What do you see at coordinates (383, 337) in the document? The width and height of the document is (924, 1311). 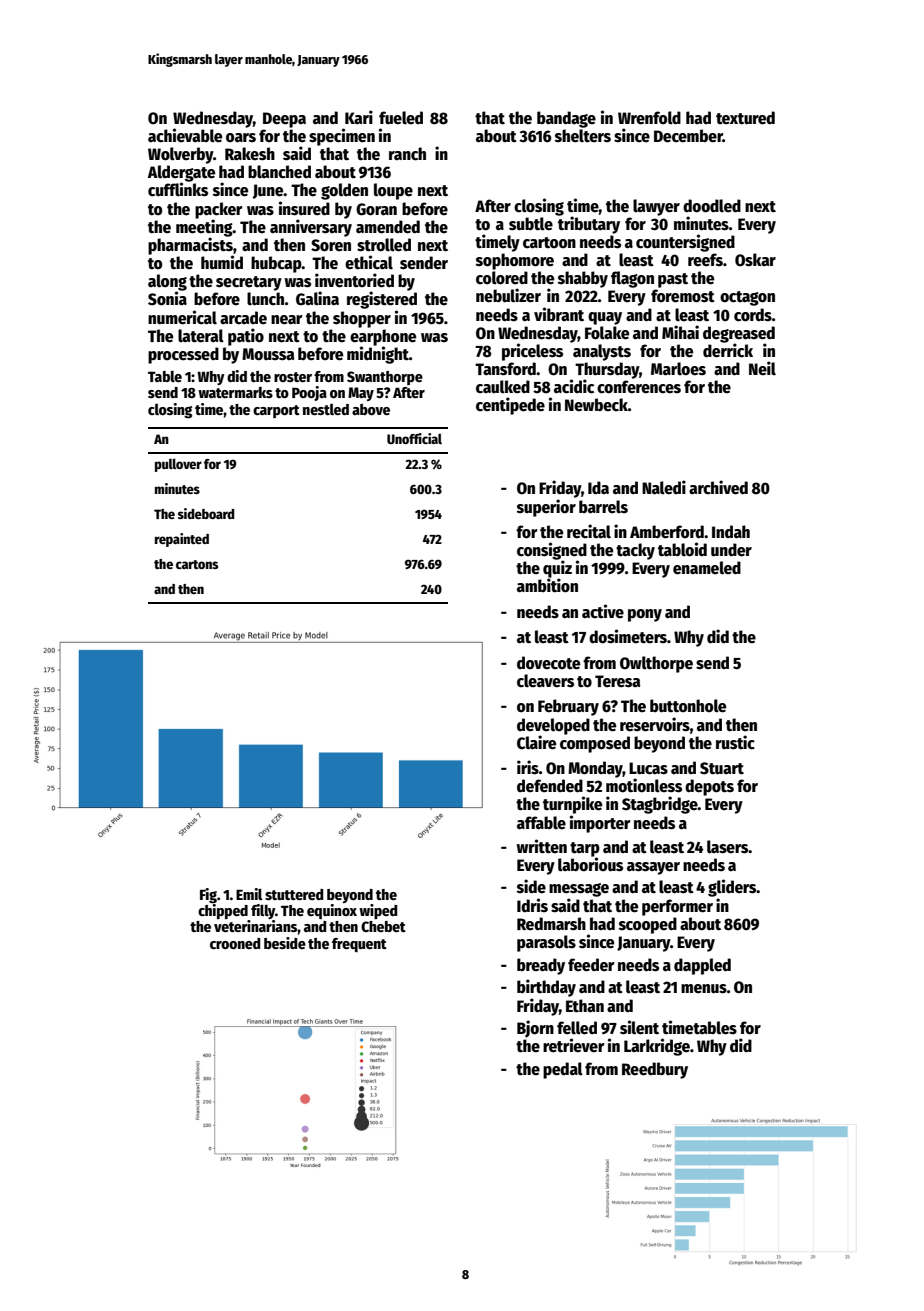 I see `earphone` at bounding box center [383, 337].
